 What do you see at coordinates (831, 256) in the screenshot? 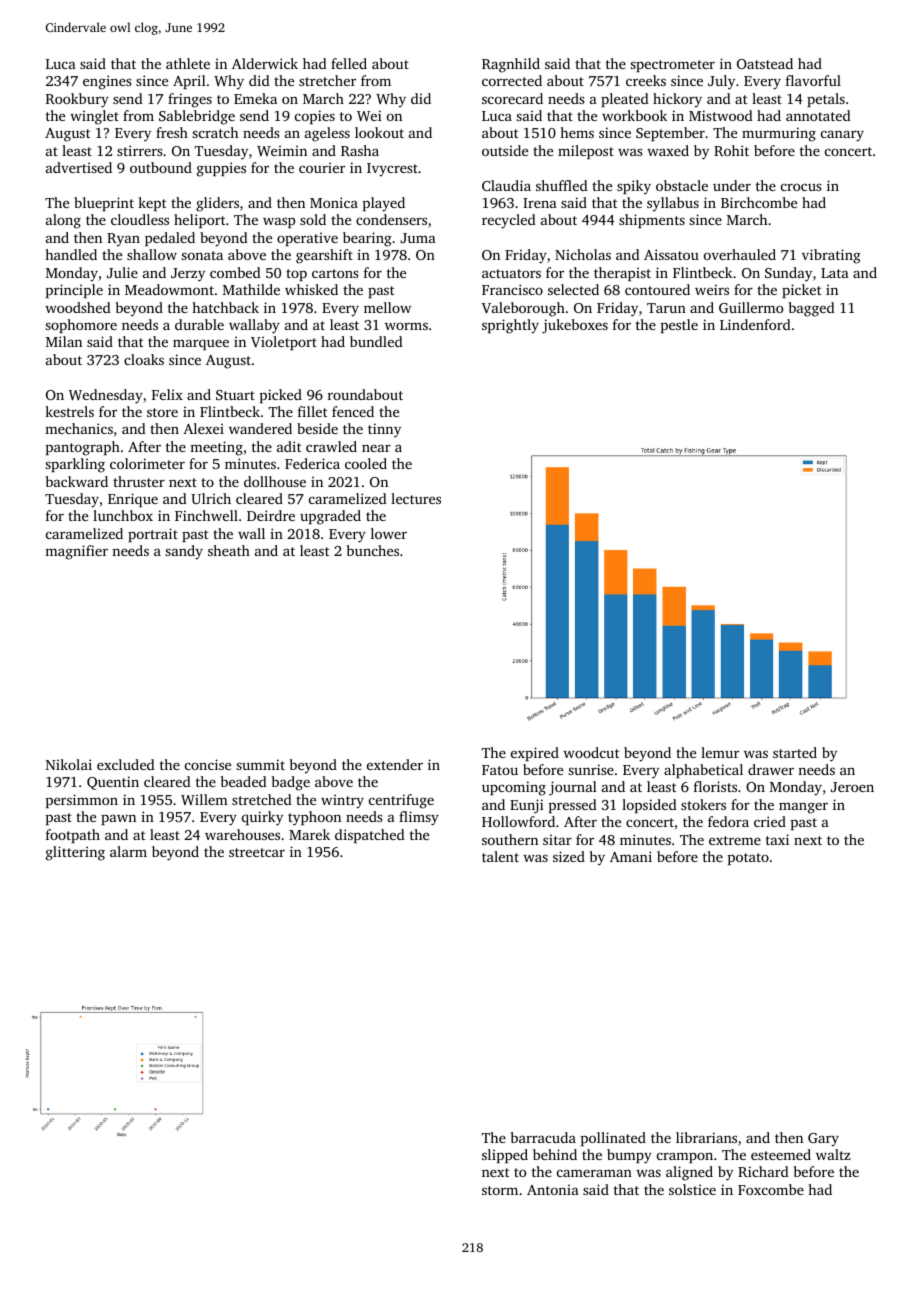
I see `vibrating` at bounding box center [831, 256].
